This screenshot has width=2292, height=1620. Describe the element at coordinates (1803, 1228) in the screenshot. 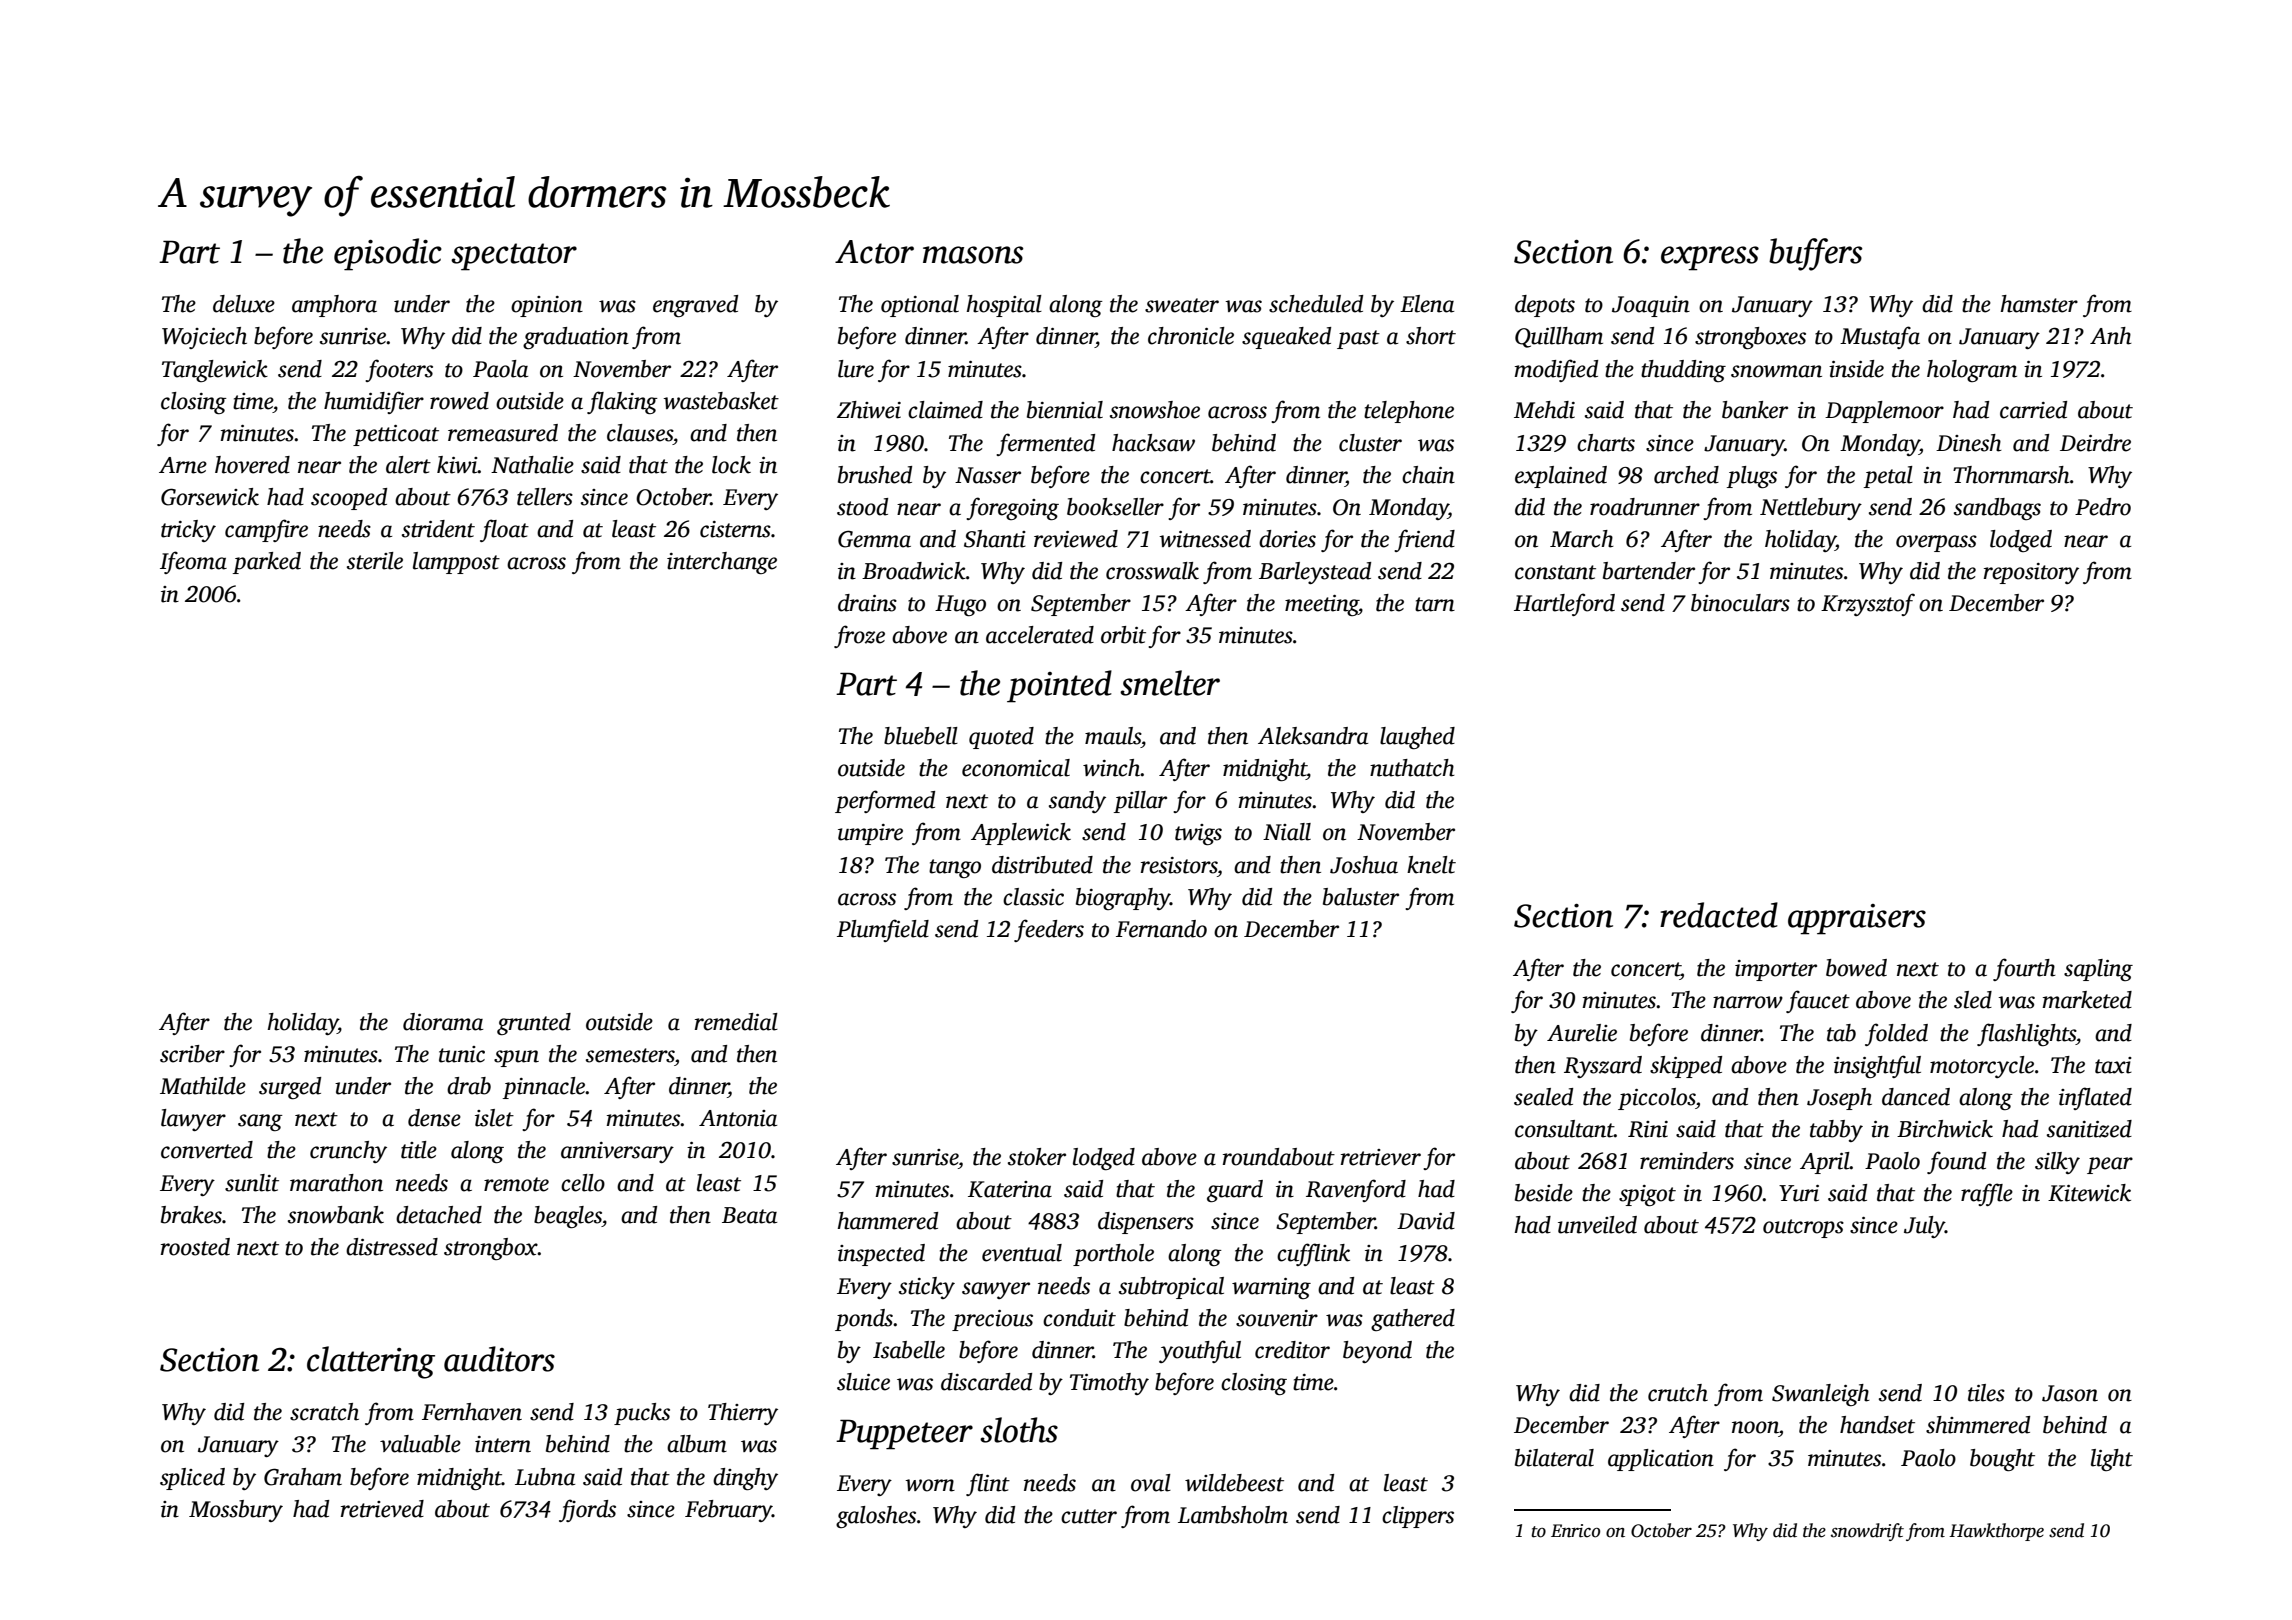

I see `outcrops` at that location.
